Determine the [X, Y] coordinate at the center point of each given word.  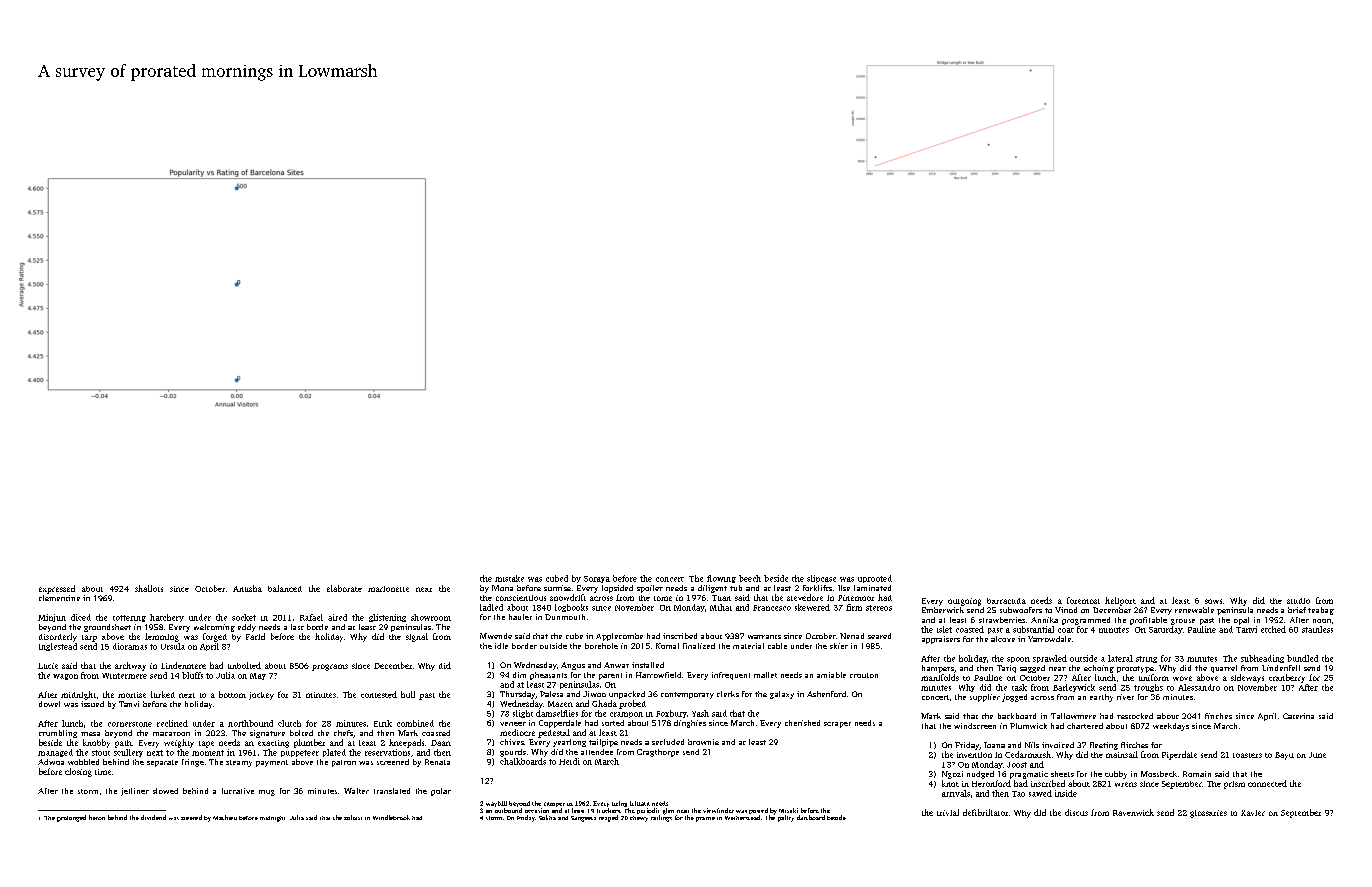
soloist [353, 817]
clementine [59, 598]
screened [393, 762]
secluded [668, 742]
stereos [879, 608]
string [1146, 659]
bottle [317, 627]
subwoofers [1021, 610]
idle [501, 646]
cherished [802, 723]
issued [92, 704]
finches [1218, 716]
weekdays [1171, 727]
